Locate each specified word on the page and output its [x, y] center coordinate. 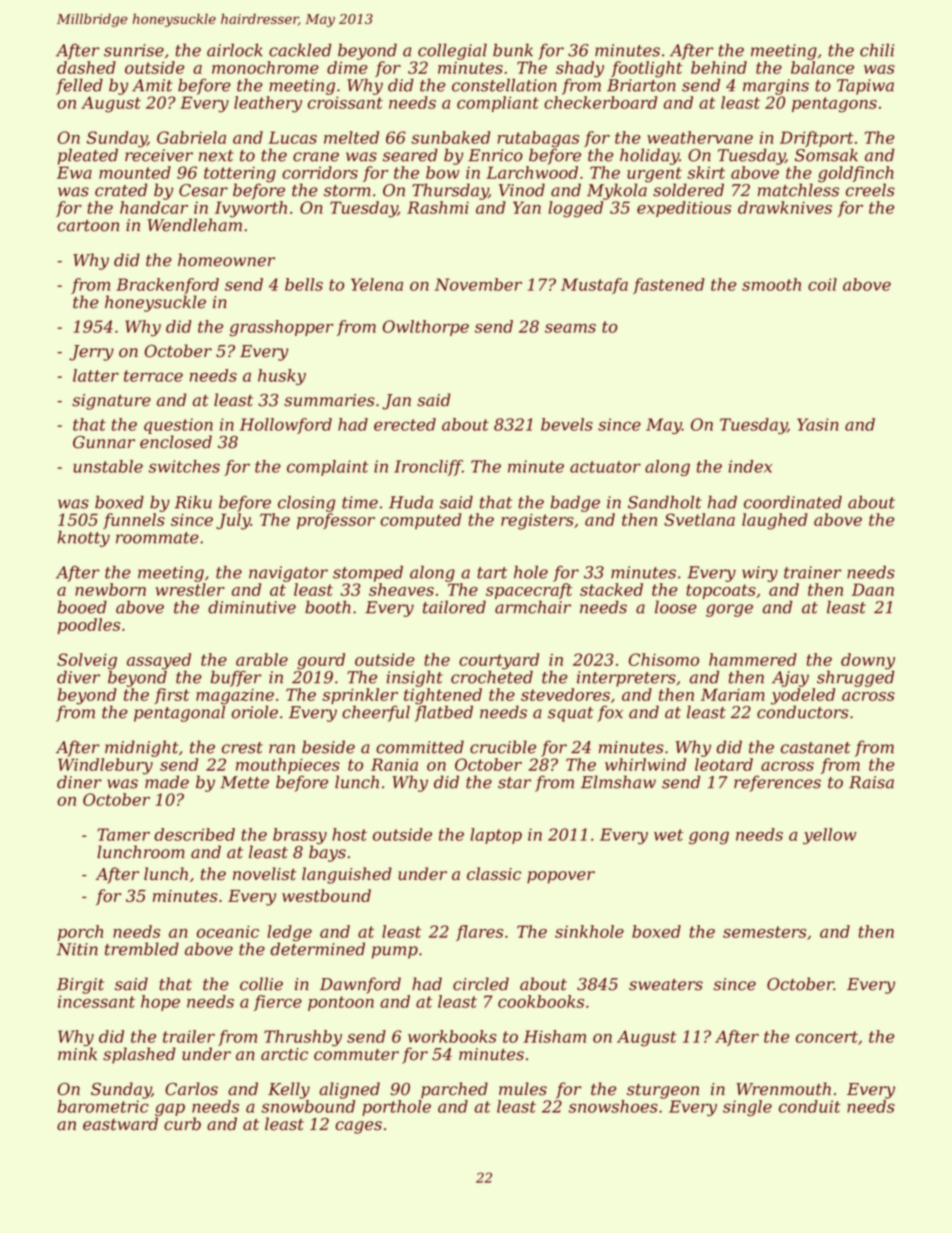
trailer [189, 1036]
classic [494, 874]
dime [347, 67]
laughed [774, 521]
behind [719, 67]
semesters [764, 932]
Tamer [123, 834]
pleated [88, 156]
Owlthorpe [426, 328]
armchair [533, 607]
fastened [669, 286]
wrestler [190, 589]
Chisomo [664, 659]
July [233, 521]
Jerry [91, 353]
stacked [611, 589]
